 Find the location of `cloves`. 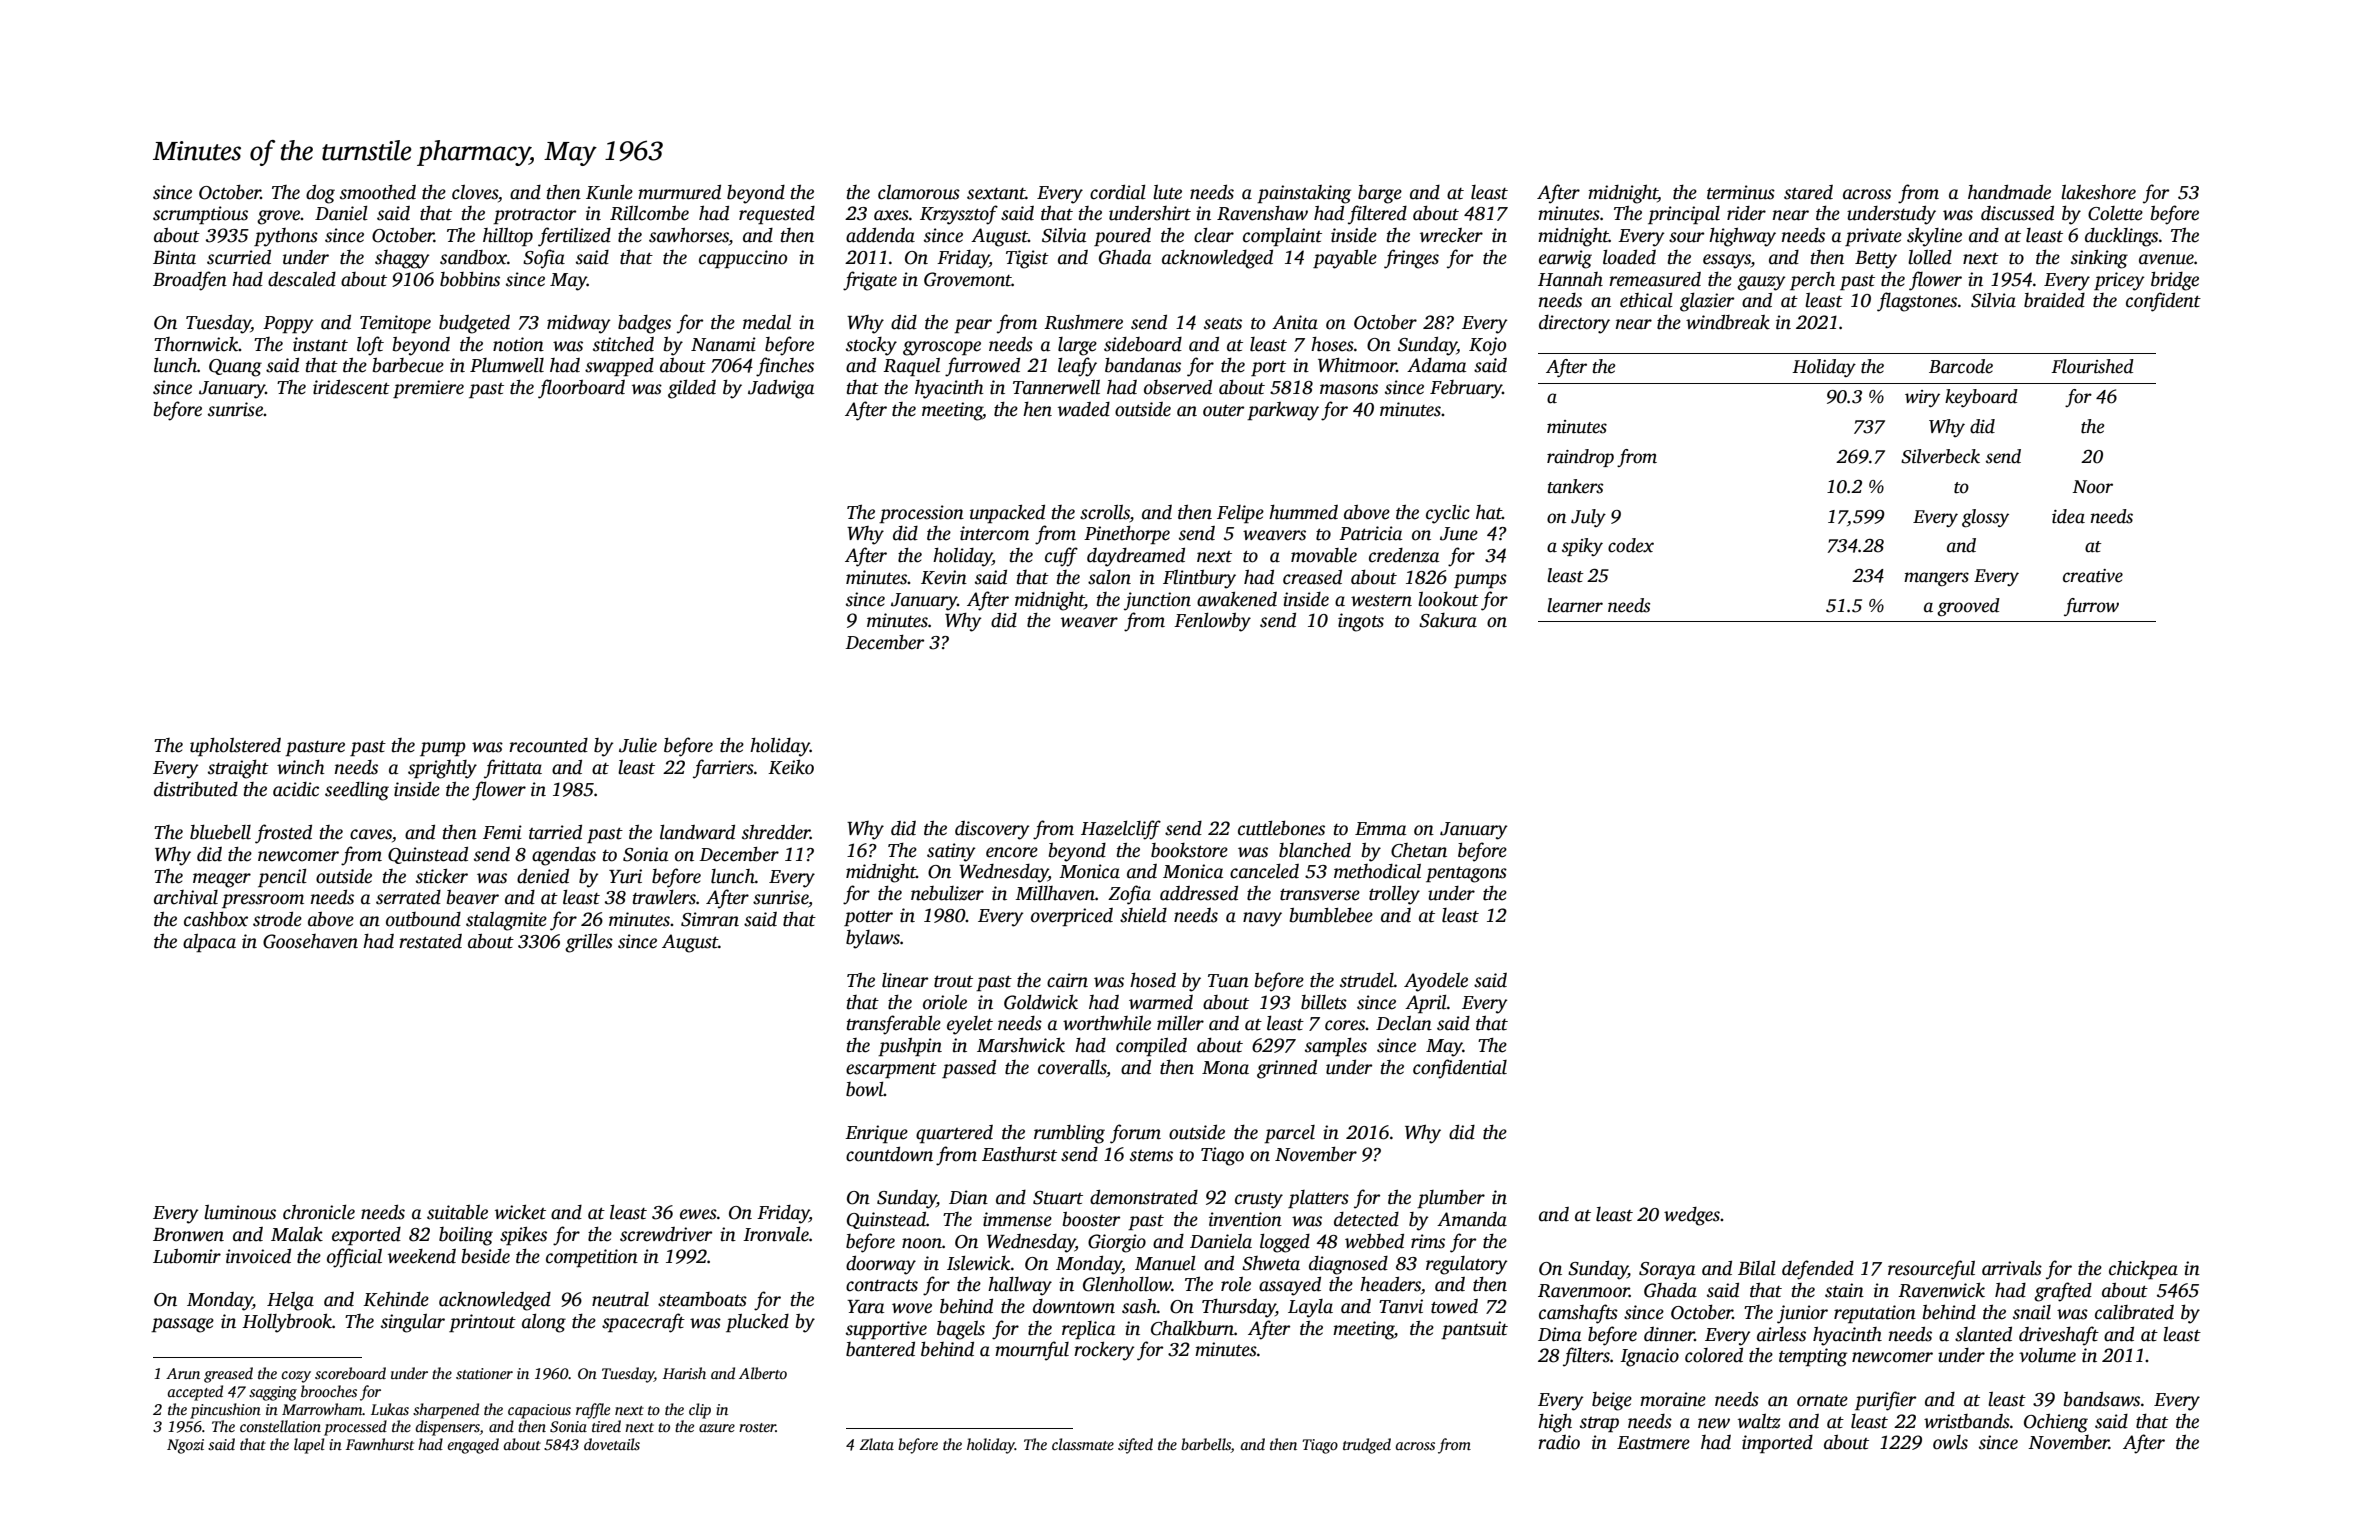

cloves is located at coordinates (475, 192).
